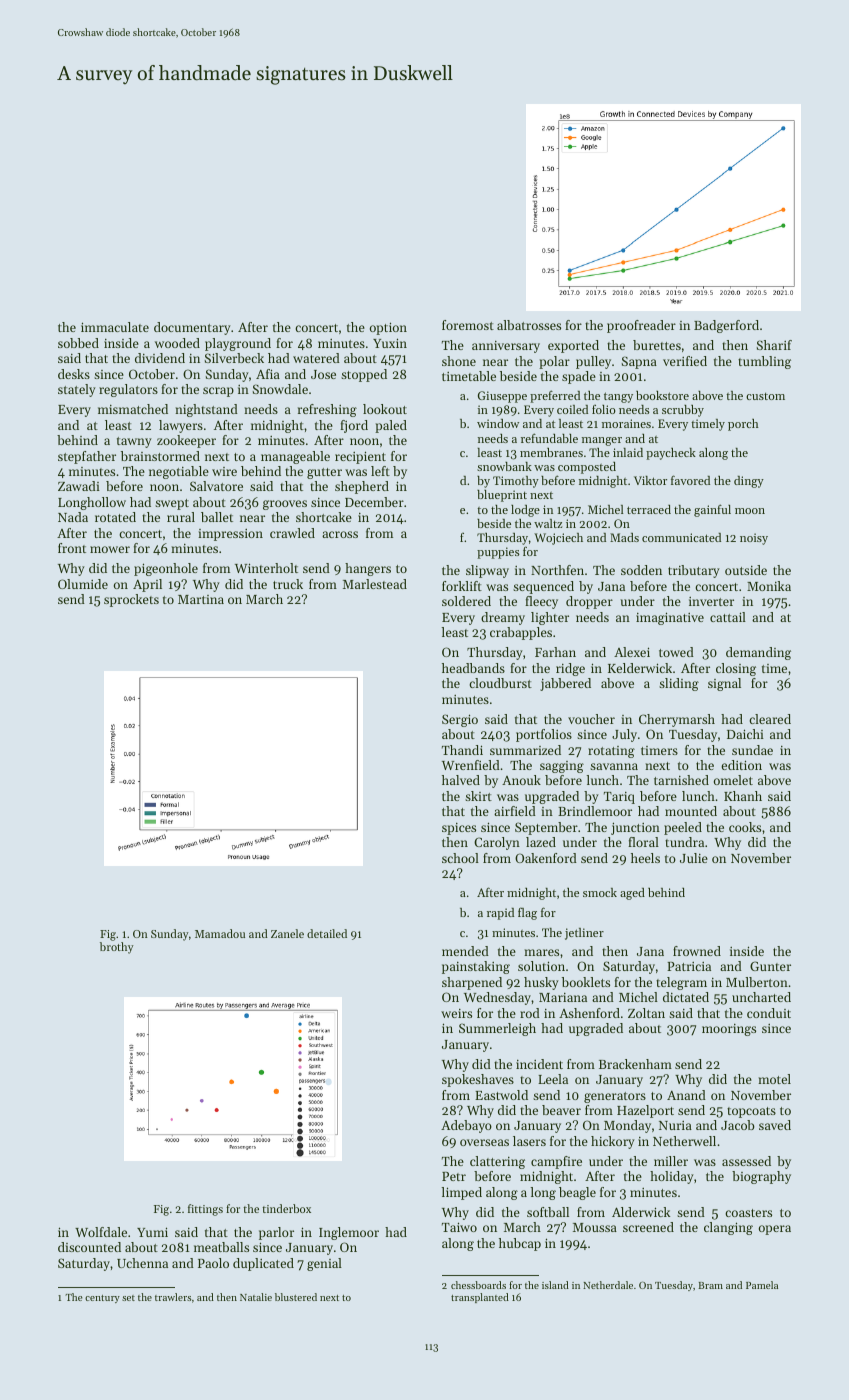 The height and width of the screenshot is (1400, 849). Describe the element at coordinates (548, 1212) in the screenshot. I see `softball` at that location.
